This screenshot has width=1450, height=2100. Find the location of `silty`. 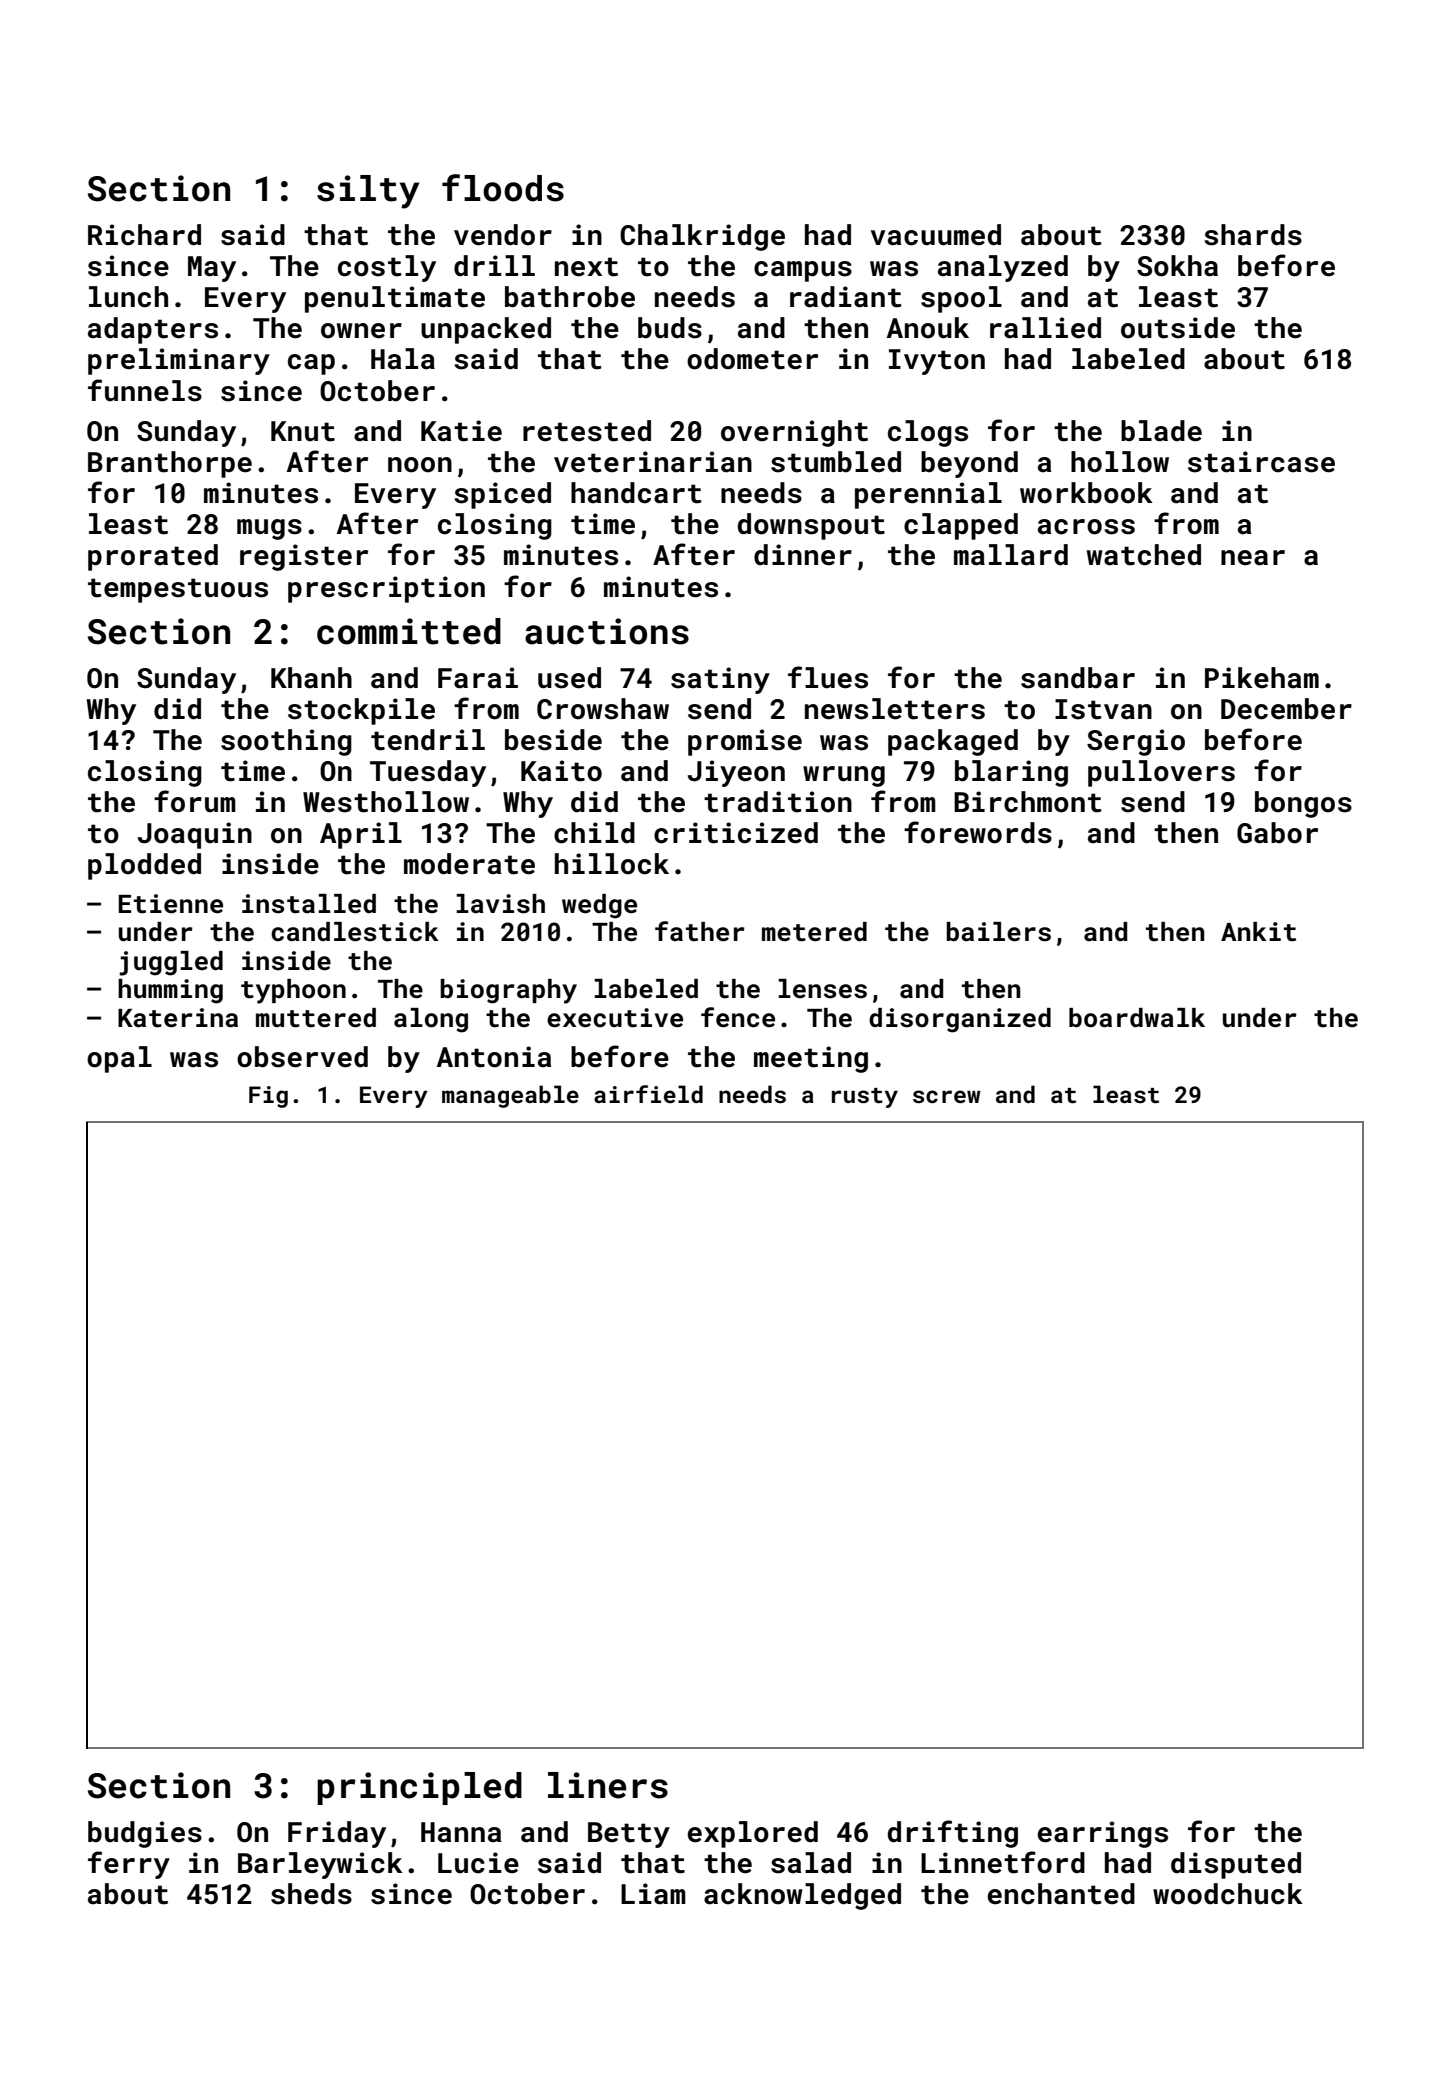

silty is located at coordinates (368, 192).
